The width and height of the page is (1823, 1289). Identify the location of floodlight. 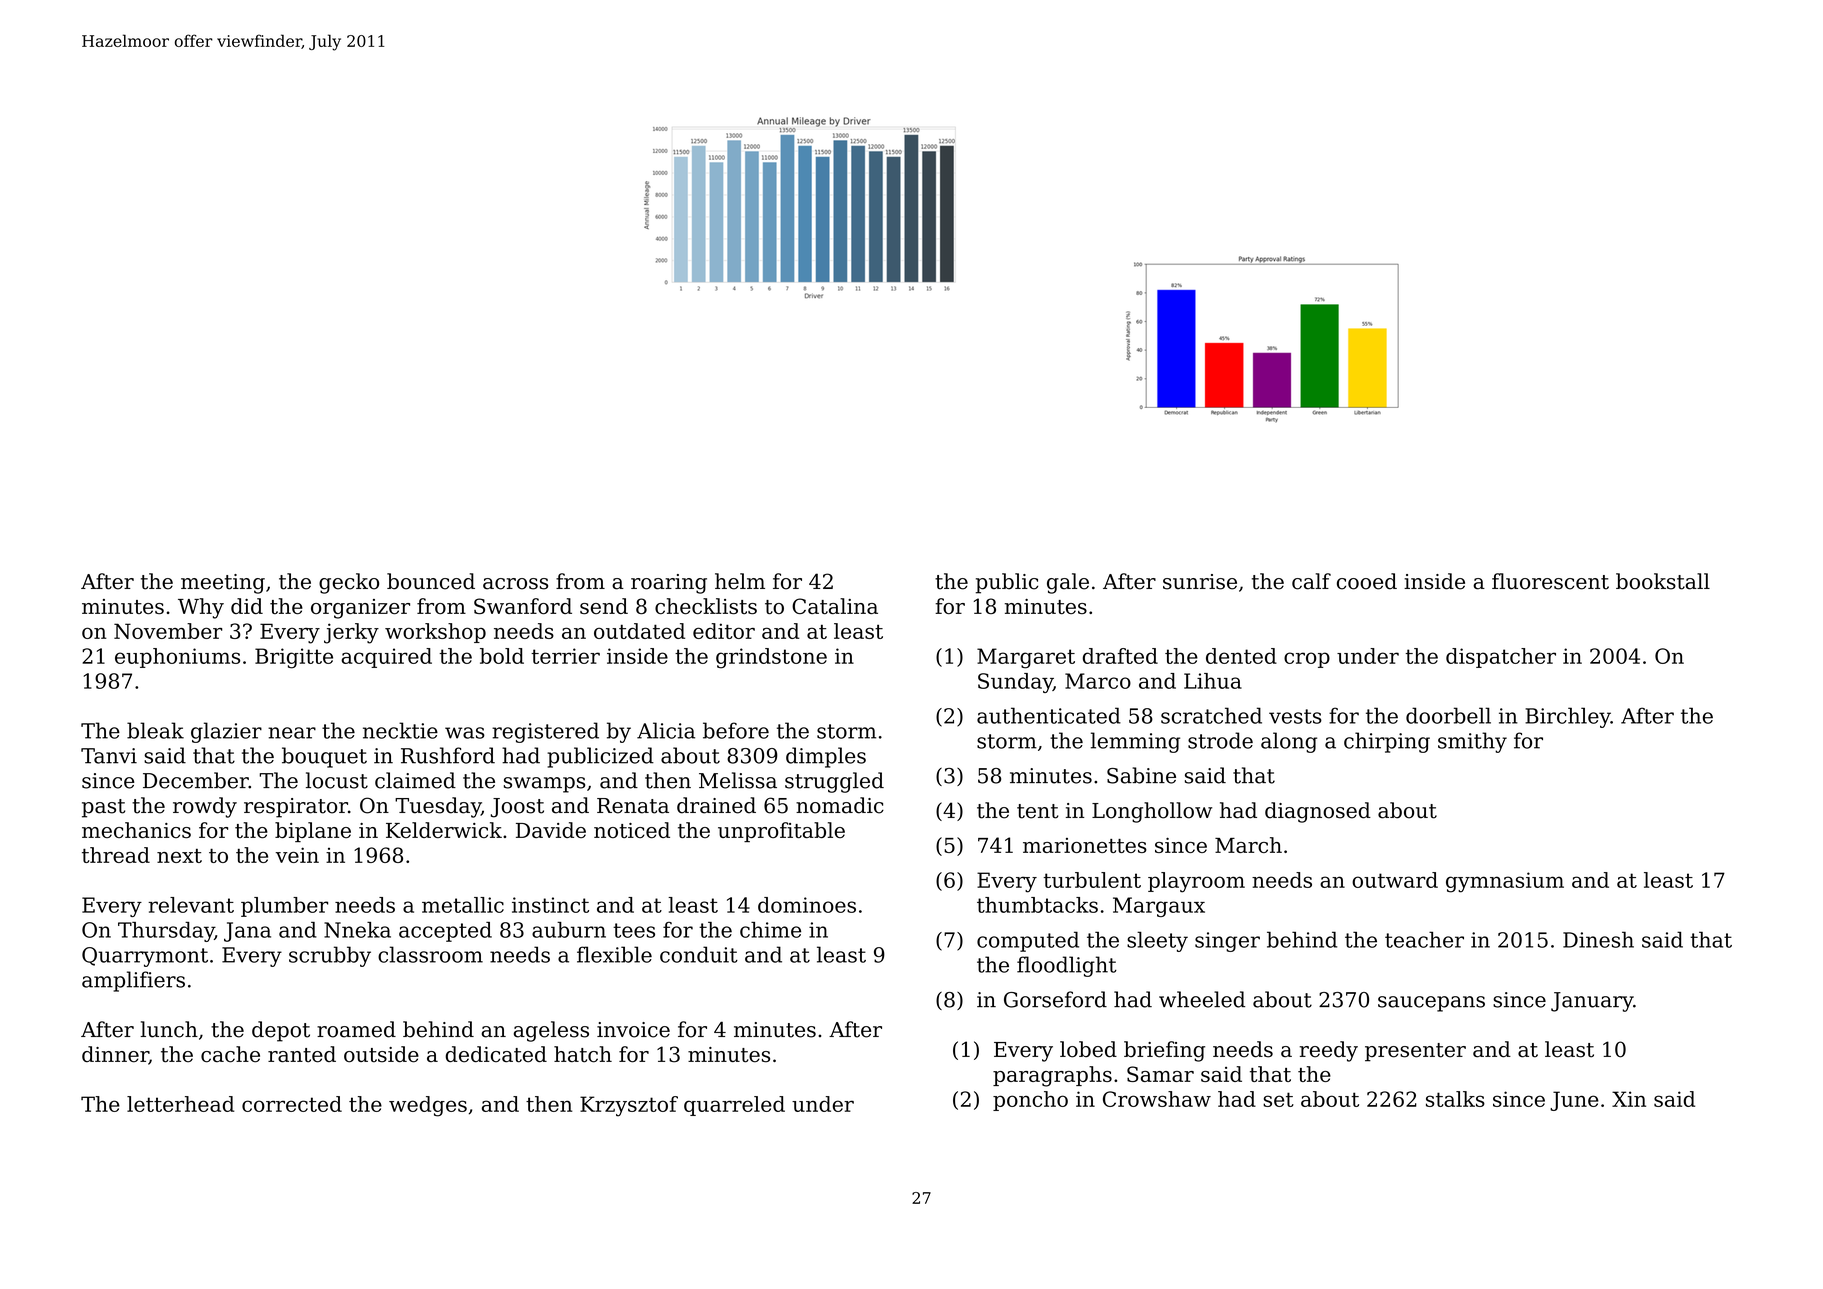
(1067, 966).
